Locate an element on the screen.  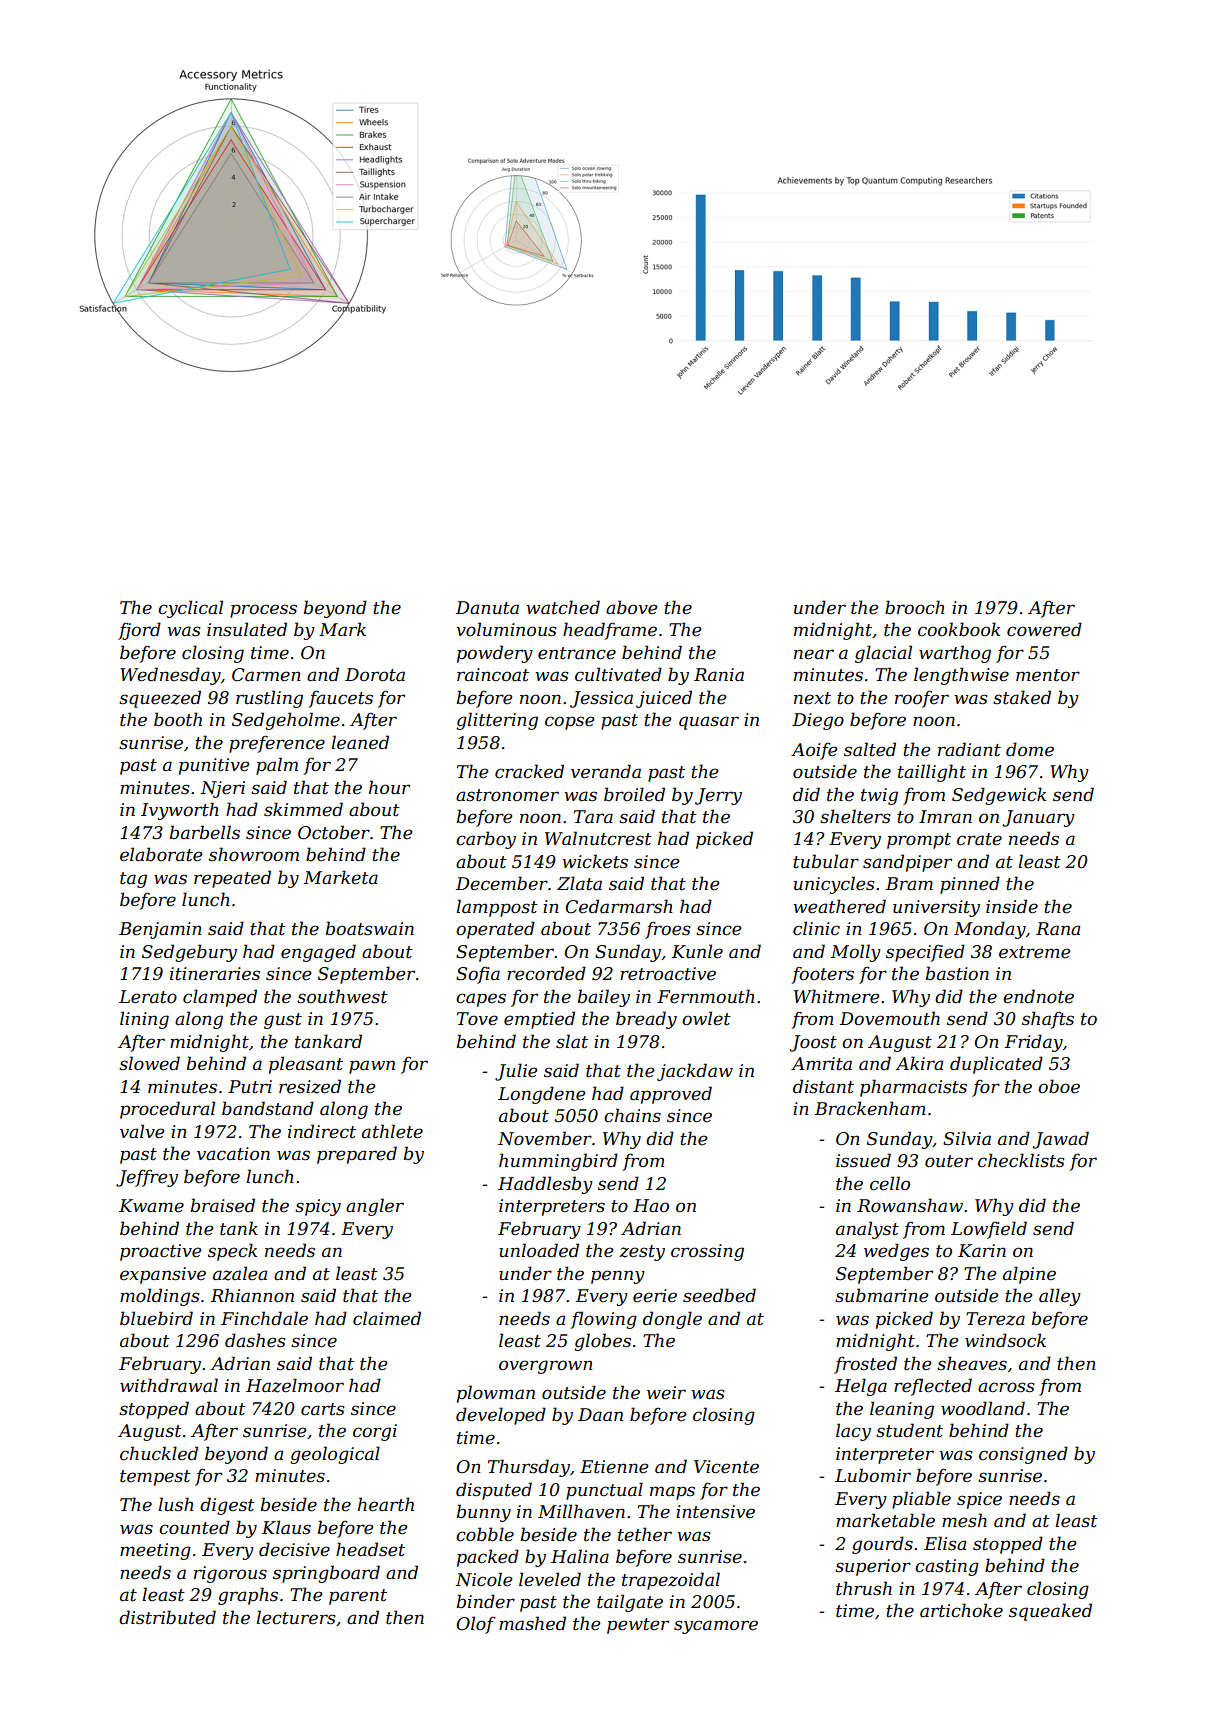
operated is located at coordinates (495, 930).
